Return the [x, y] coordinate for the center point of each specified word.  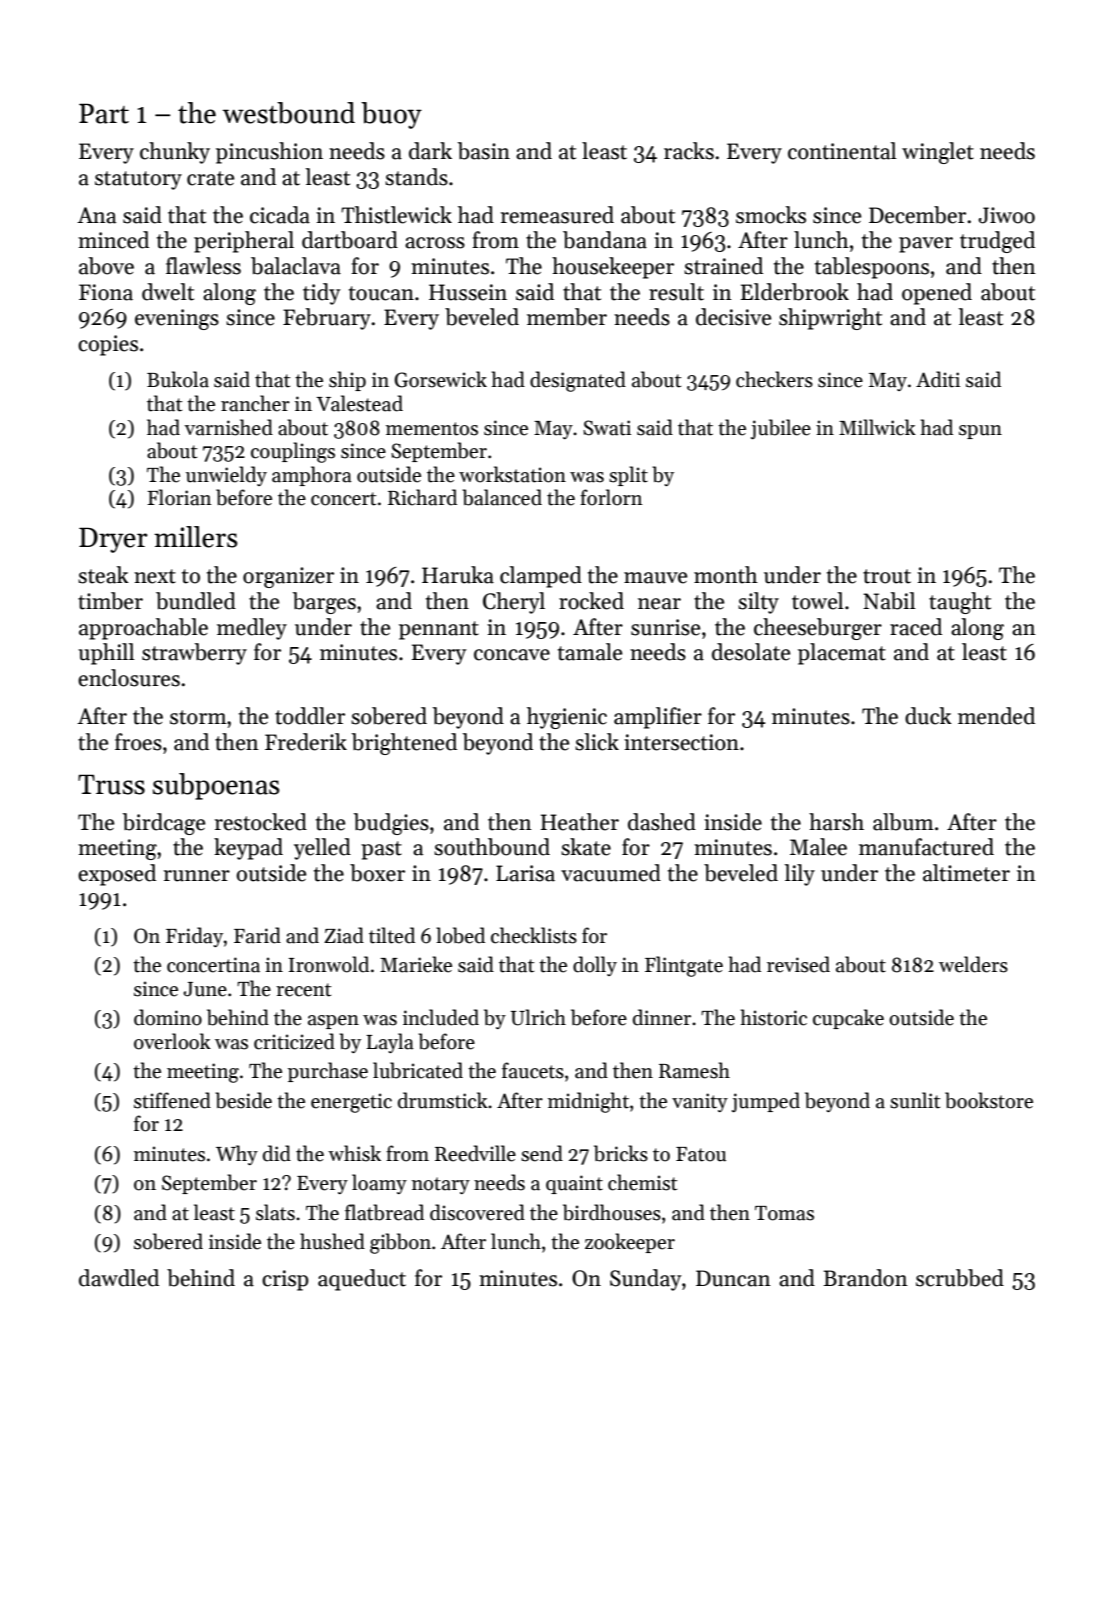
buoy [391, 115]
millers [196, 537]
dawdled [119, 1278]
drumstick [443, 1100]
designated [578, 381]
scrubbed [960, 1278]
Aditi [938, 379]
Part [104, 113]
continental [842, 151]
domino [168, 1017]
